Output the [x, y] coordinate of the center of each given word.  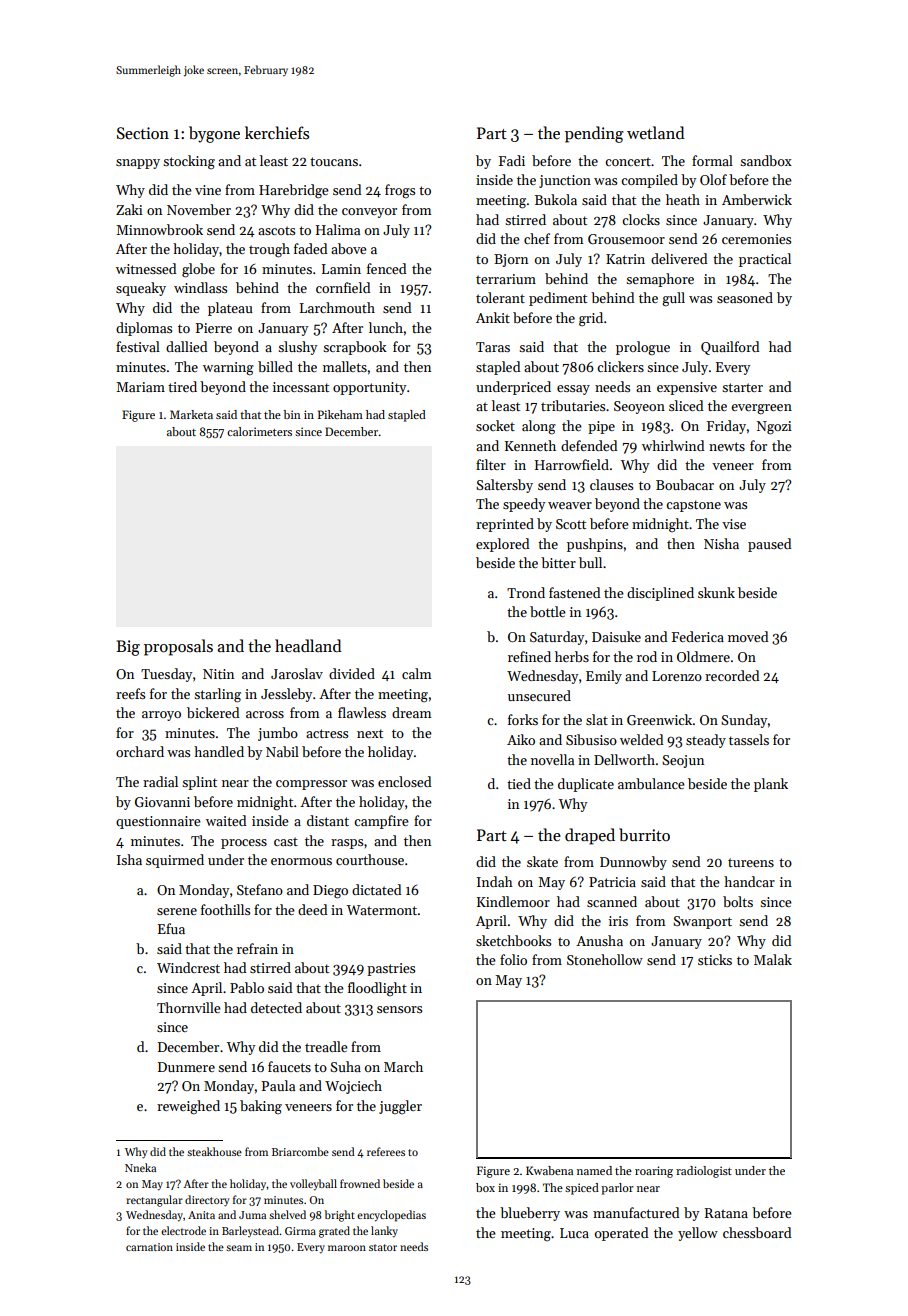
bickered [213, 712]
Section [143, 133]
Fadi [512, 160]
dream [411, 712]
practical [765, 260]
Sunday [744, 721]
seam [239, 1248]
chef [537, 238]
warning [228, 369]
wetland [656, 132]
